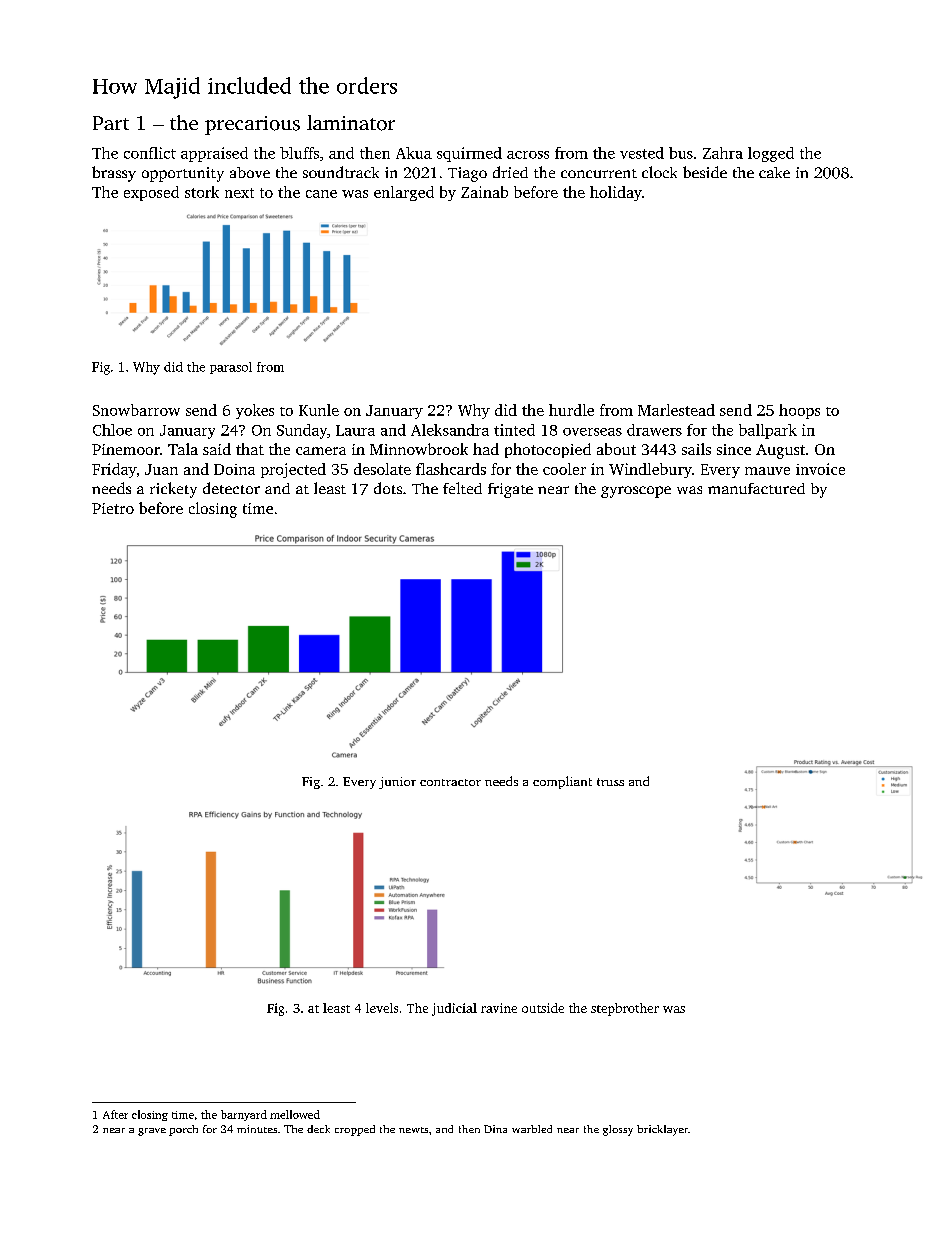 The width and height of the document is (952, 1233). Describe the element at coordinates (183, 449) in the document. I see `Tala` at that location.
